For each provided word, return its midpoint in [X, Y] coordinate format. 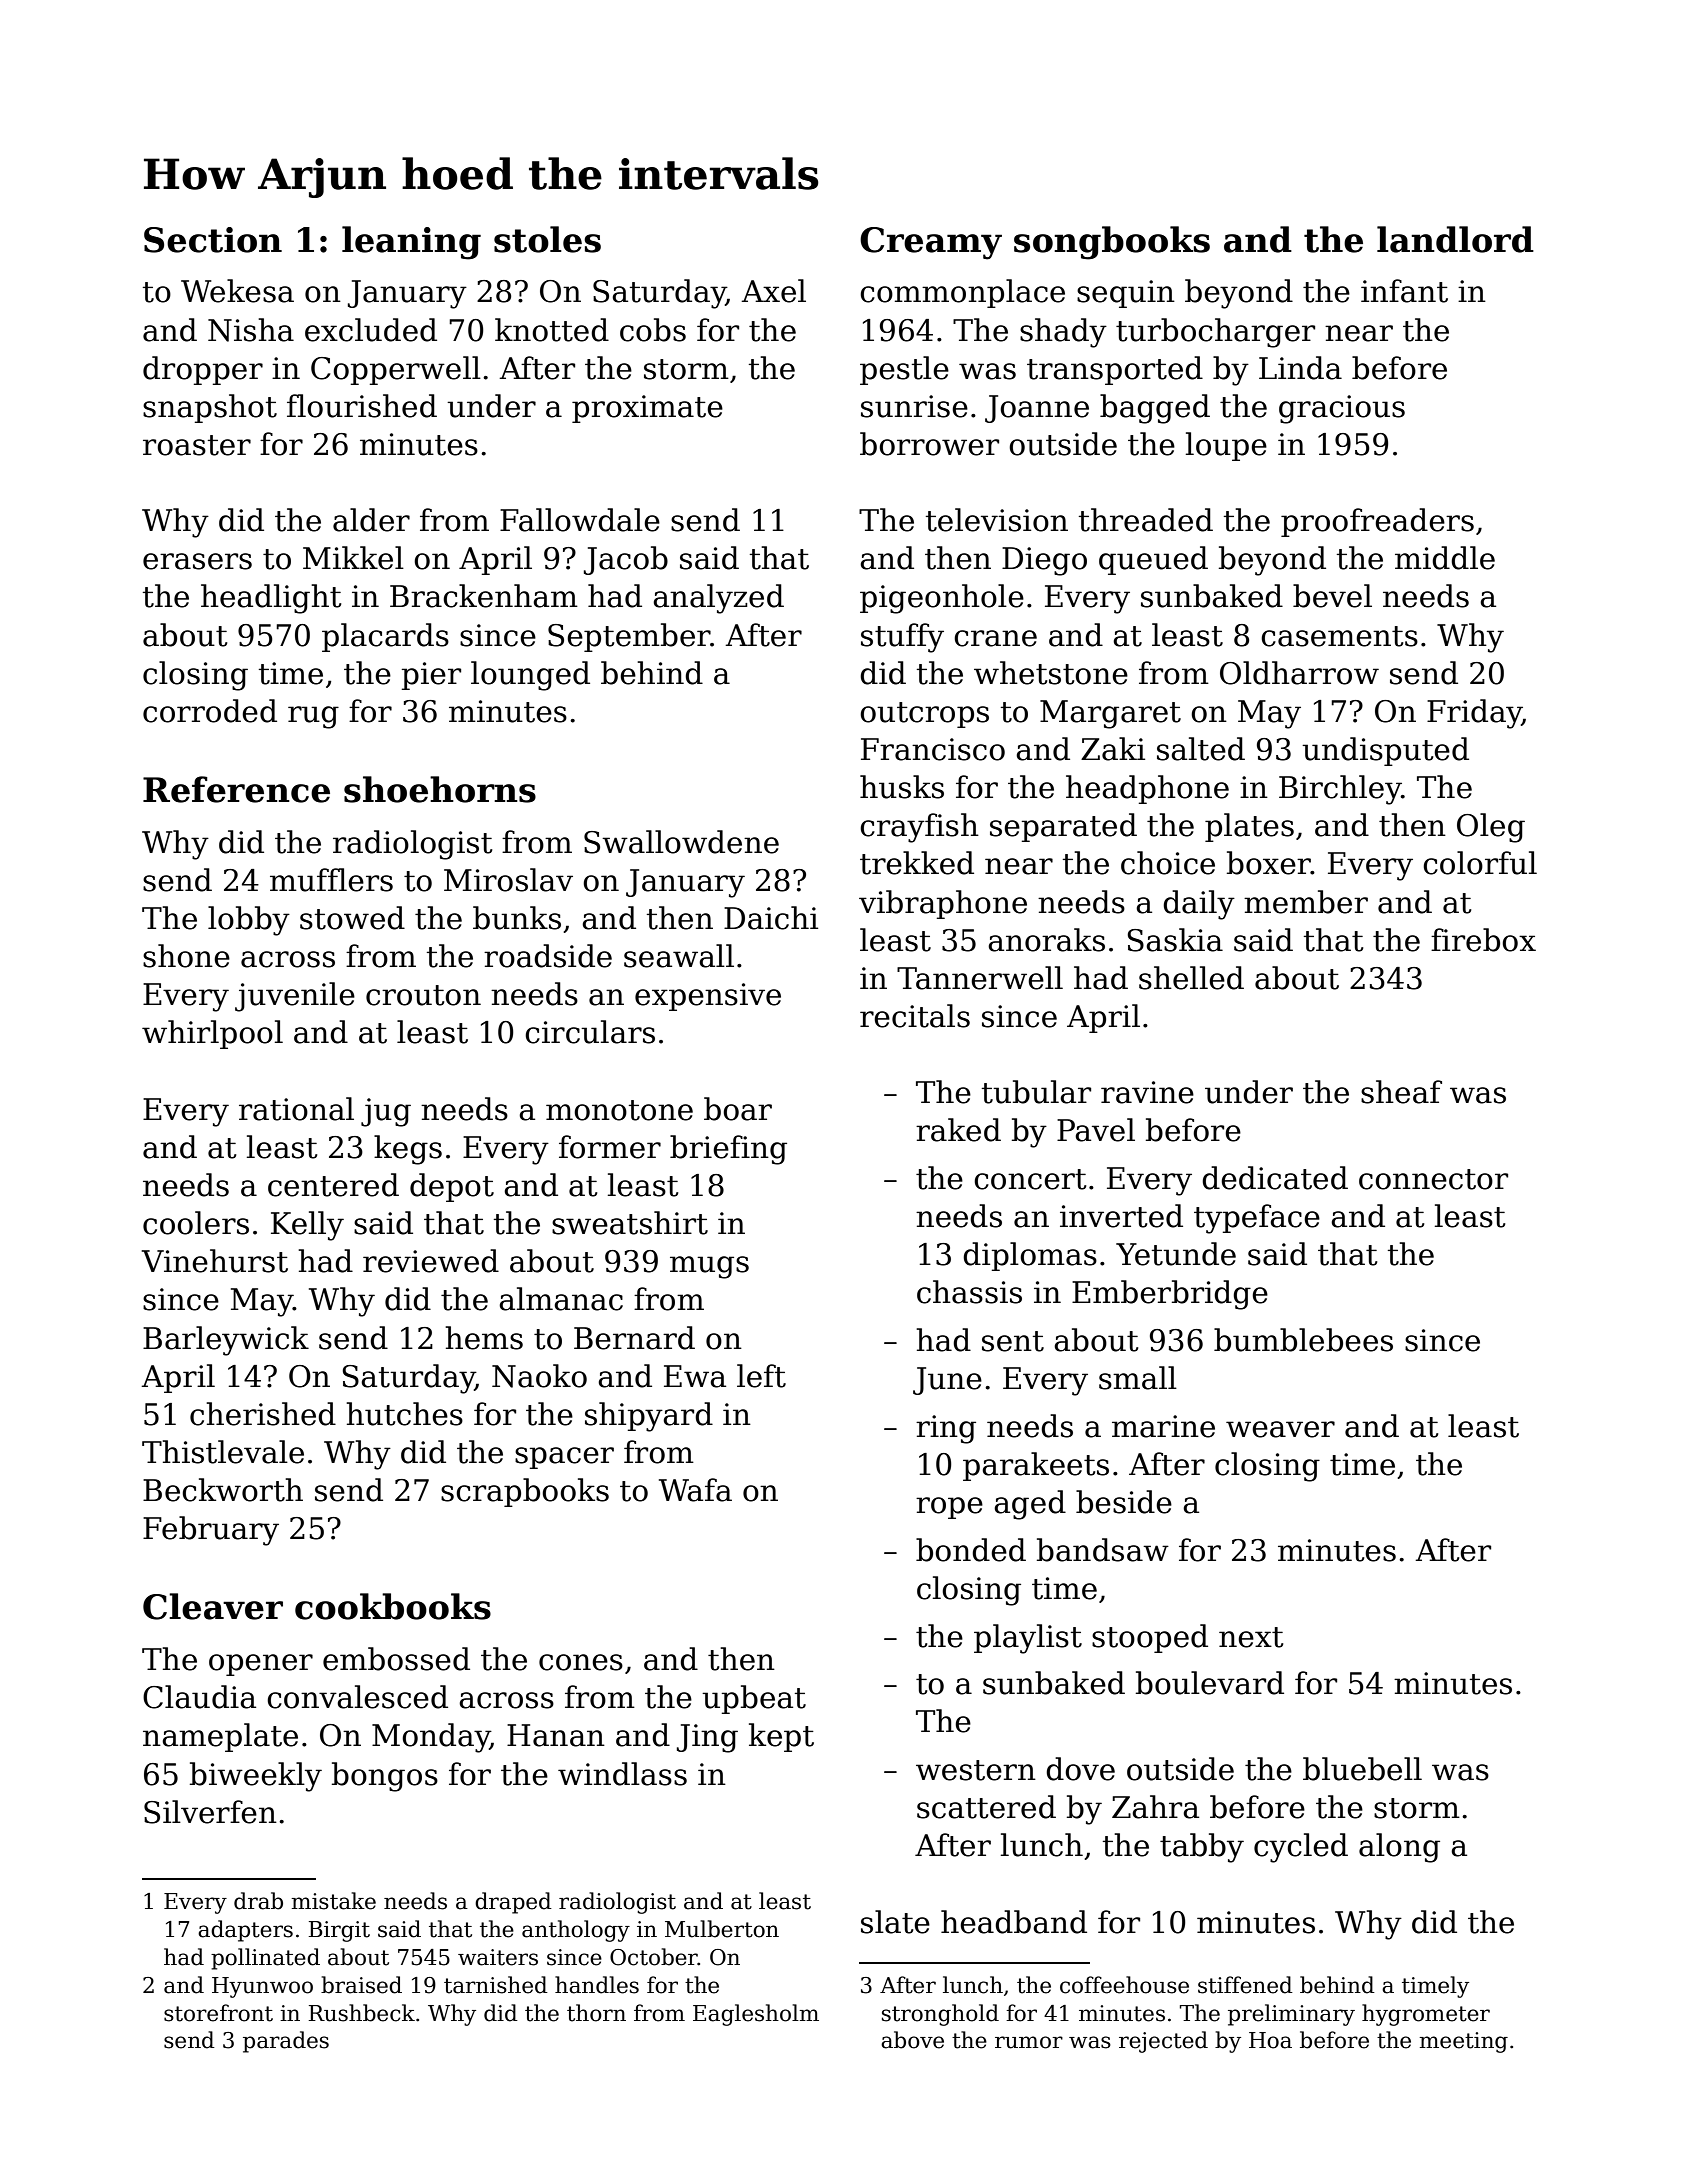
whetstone [1051, 673]
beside [1124, 1502]
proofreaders [1377, 522]
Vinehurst [215, 1261]
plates [1249, 827]
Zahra [1155, 1807]
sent [1013, 1341]
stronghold [940, 2015]
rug [313, 717]
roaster [197, 445]
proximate [647, 409]
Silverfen [210, 1812]
